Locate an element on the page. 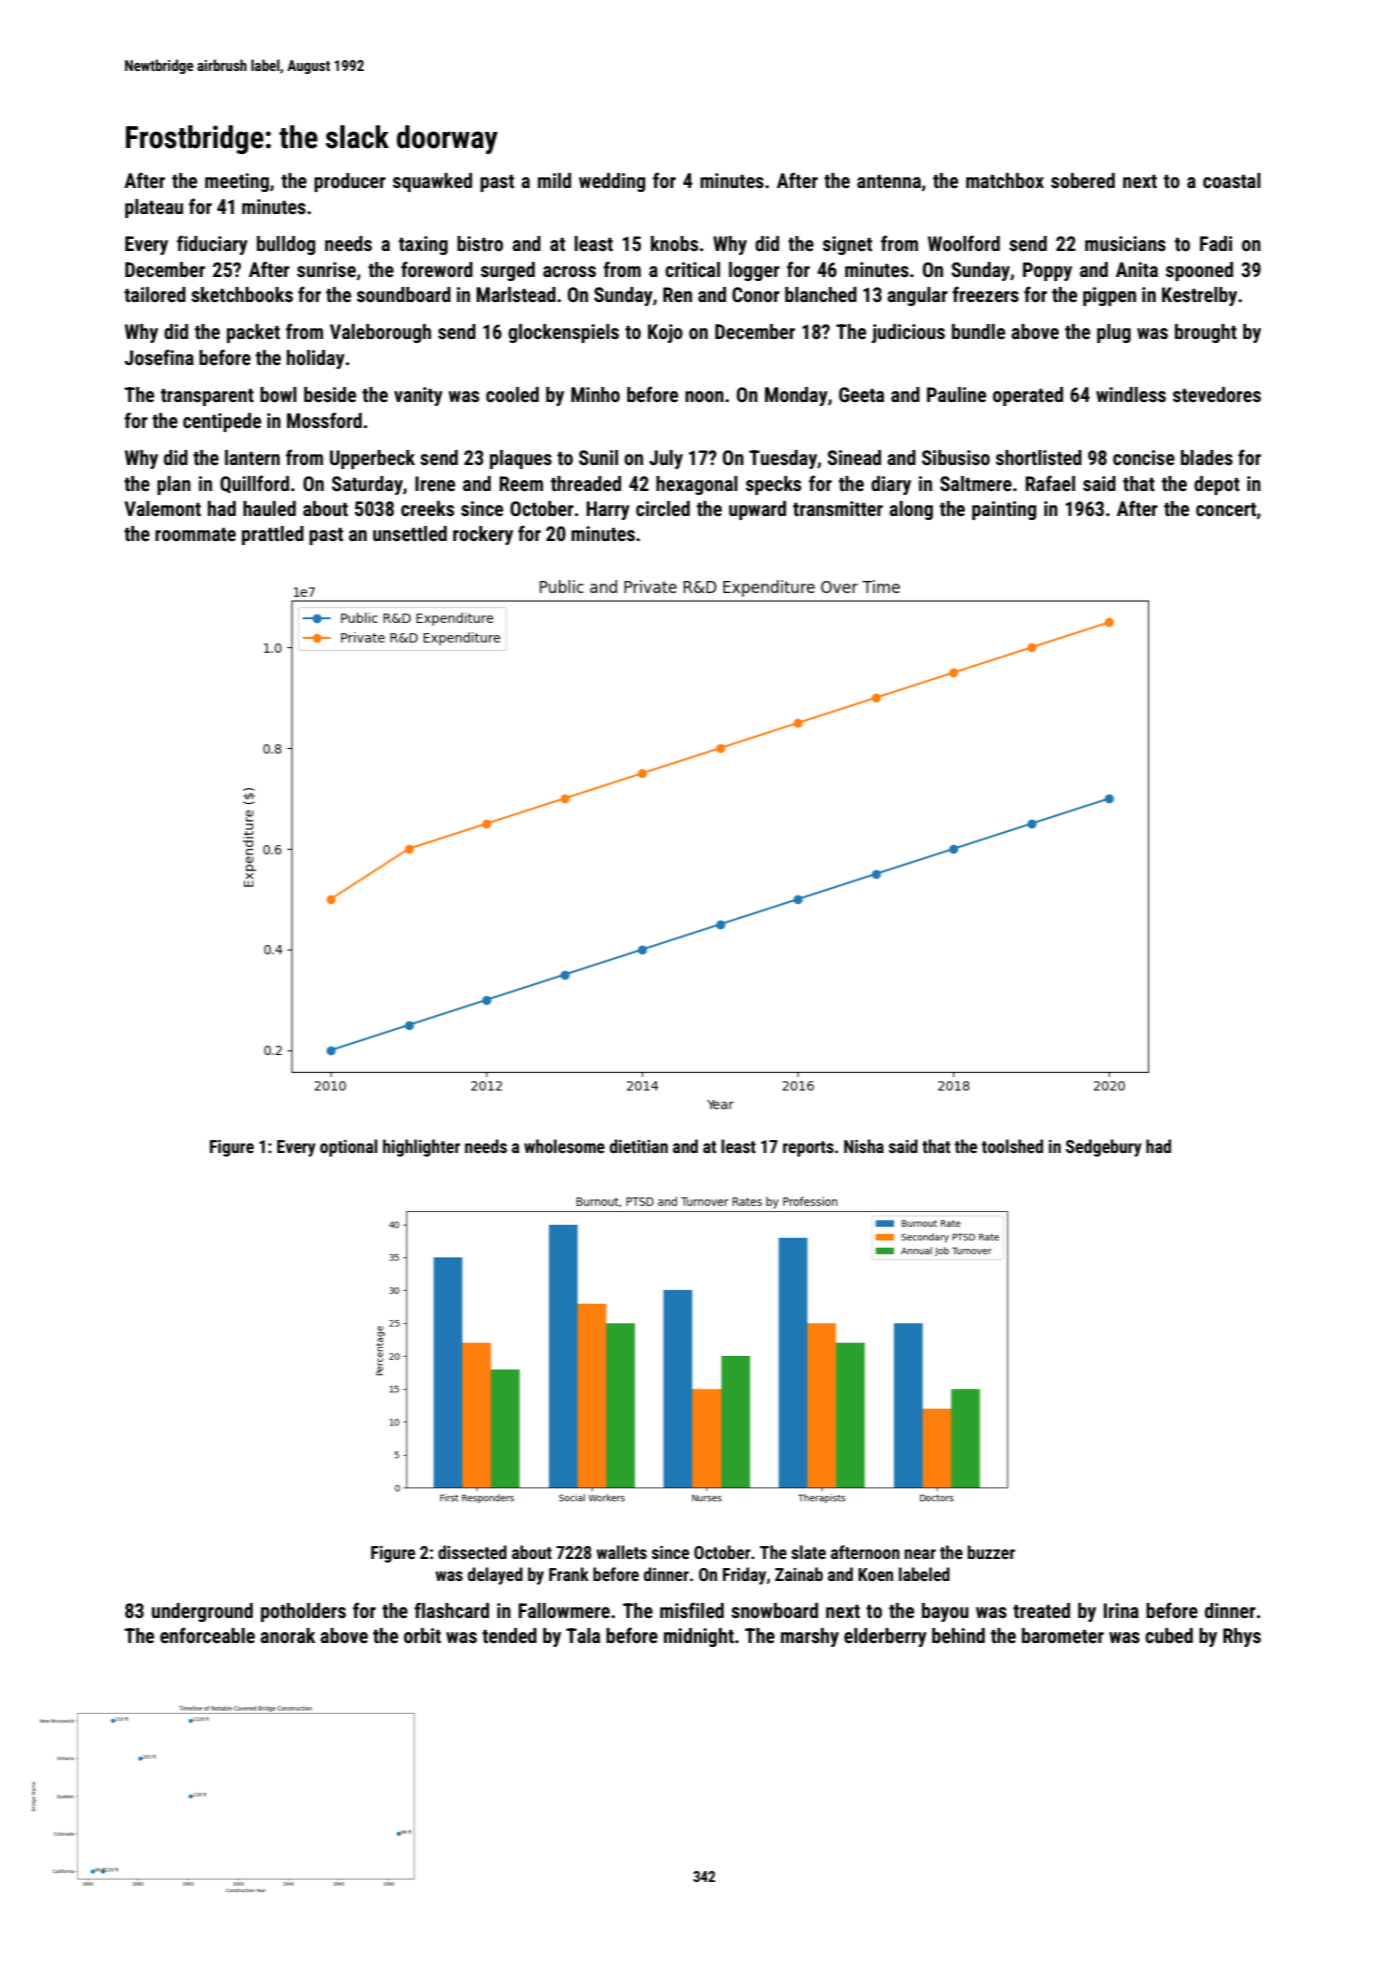 Image resolution: width=1386 pixels, height=1969 pixels. wholesome is located at coordinates (564, 1146).
